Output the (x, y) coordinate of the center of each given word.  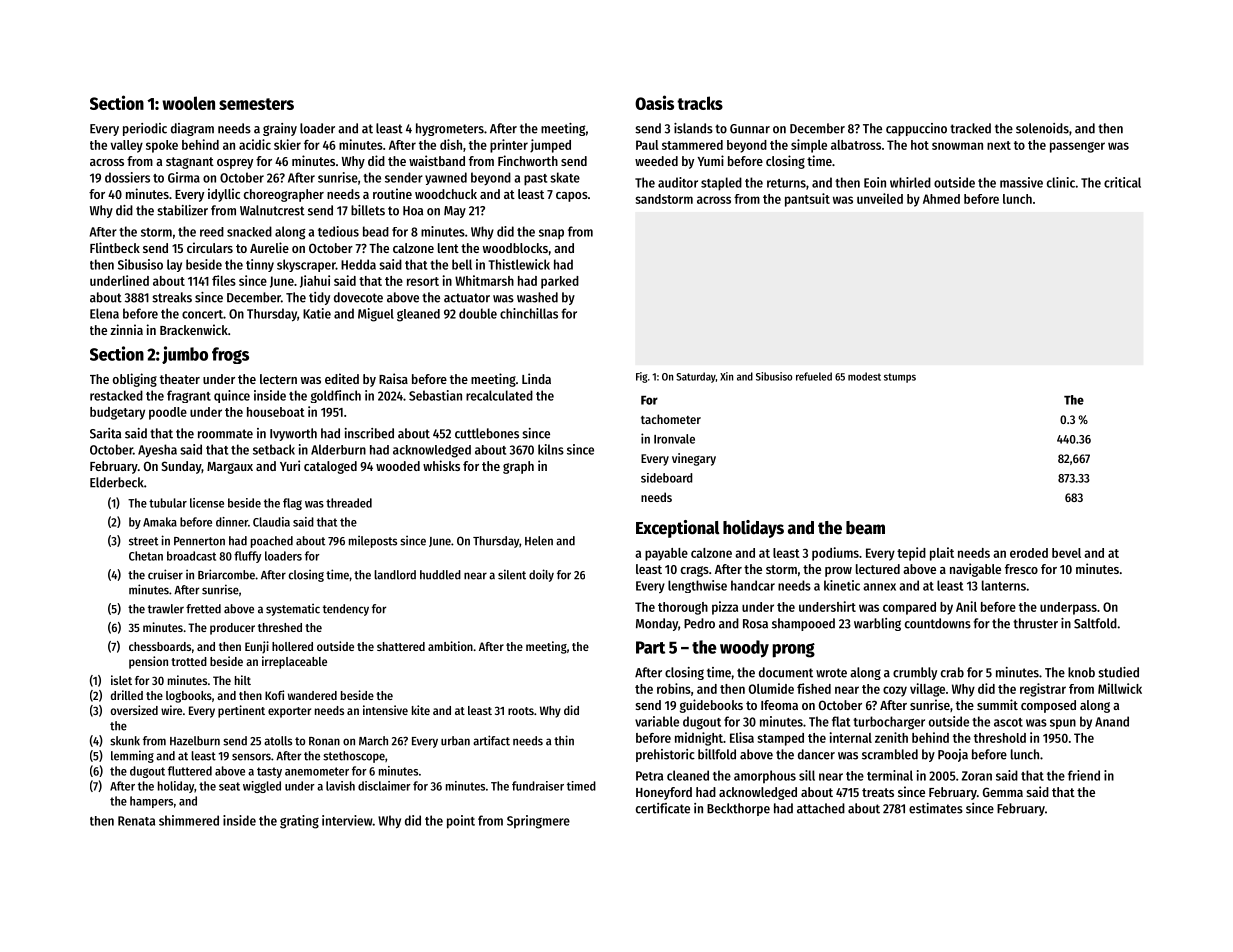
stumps (900, 378)
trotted (189, 661)
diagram (192, 129)
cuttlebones (487, 433)
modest (864, 376)
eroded (1029, 553)
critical (1122, 182)
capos (572, 197)
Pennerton (199, 541)
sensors (251, 757)
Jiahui (315, 281)
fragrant (189, 396)
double (478, 313)
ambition (450, 646)
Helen (539, 541)
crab (952, 672)
